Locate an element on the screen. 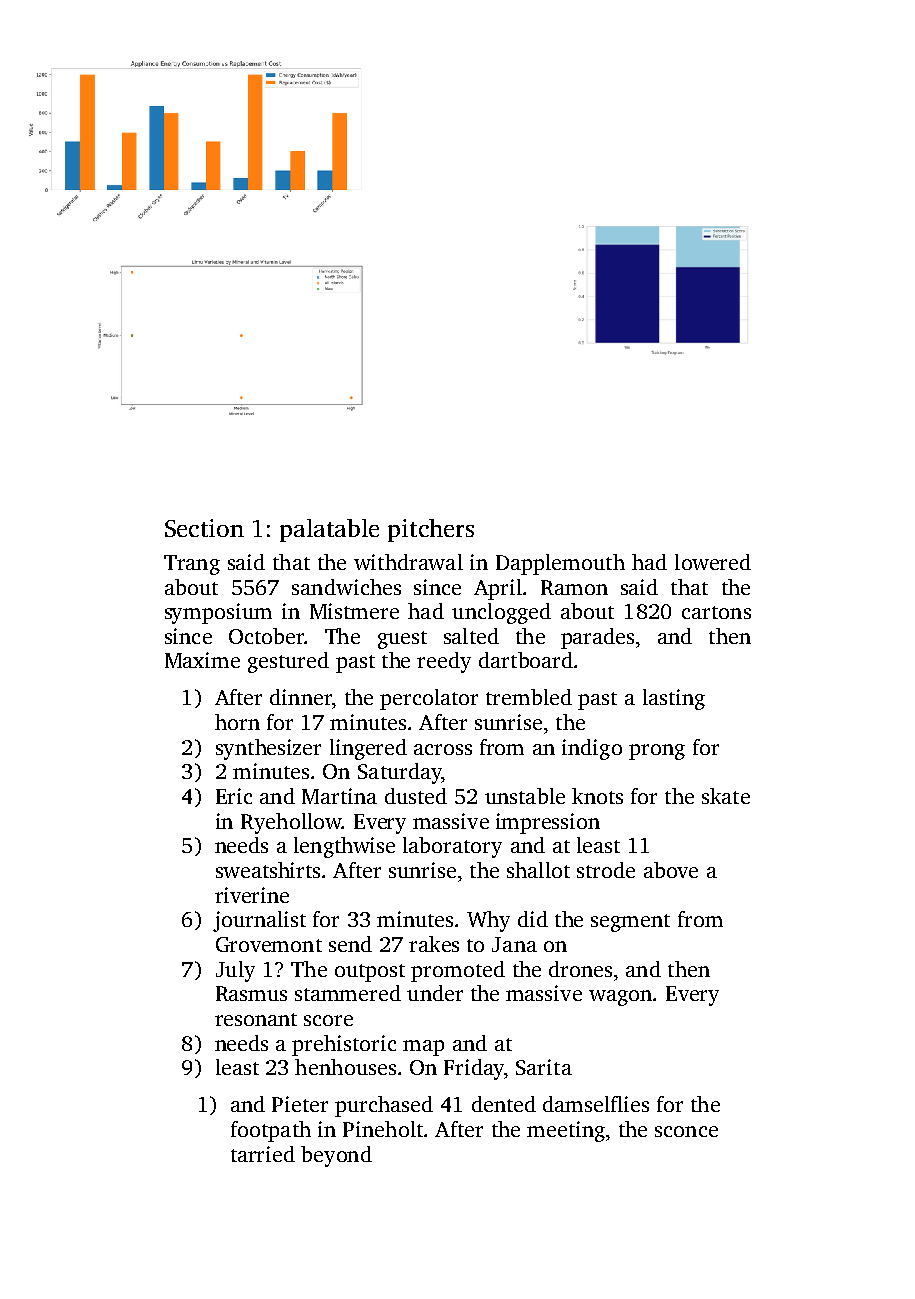  gestured is located at coordinates (288, 662).
